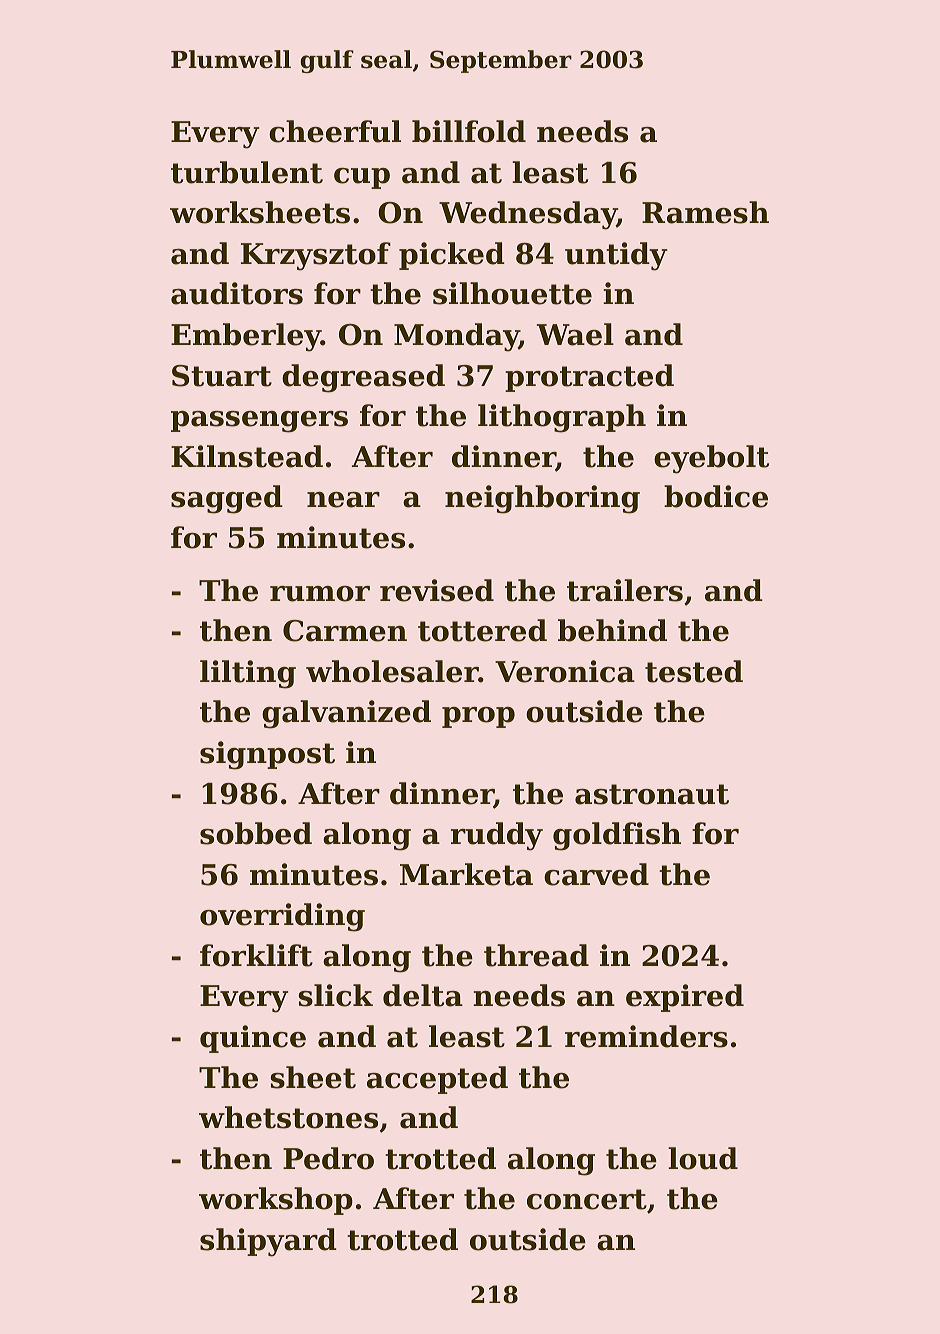 The image size is (940, 1334). Describe the element at coordinates (248, 674) in the document. I see `lilting` at that location.
